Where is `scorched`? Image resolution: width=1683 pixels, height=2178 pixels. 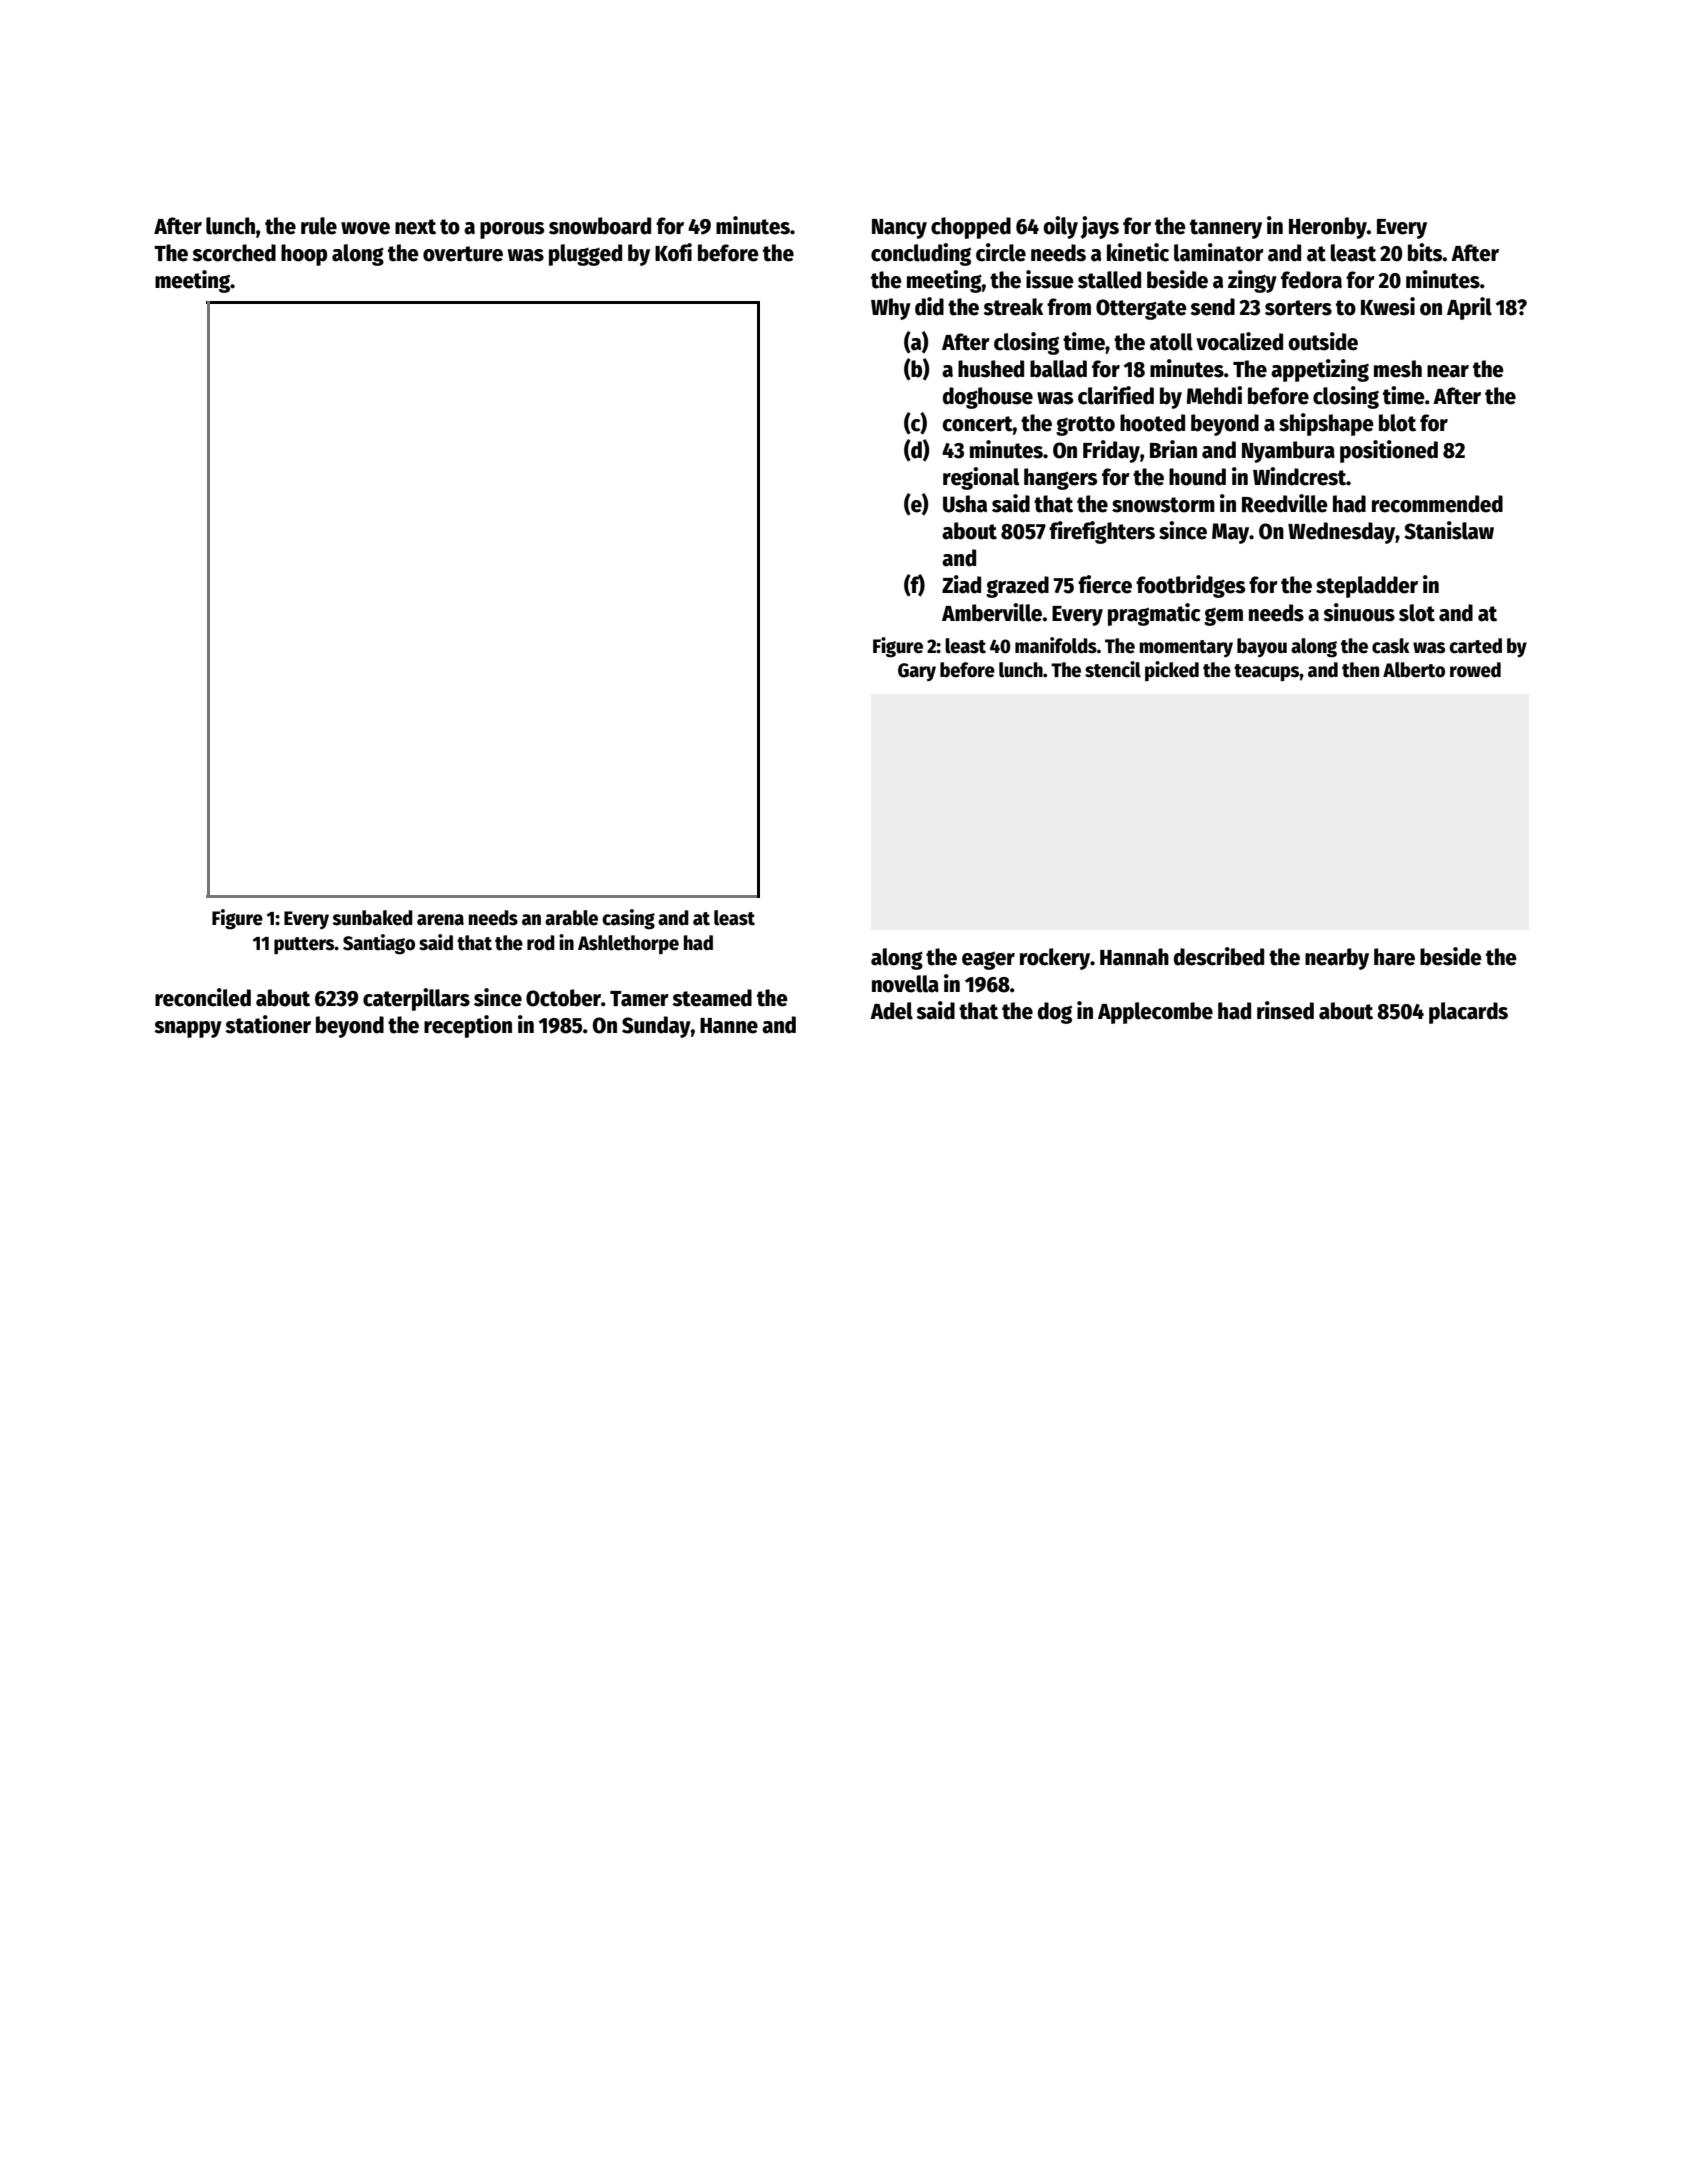
scorched is located at coordinates (234, 253).
